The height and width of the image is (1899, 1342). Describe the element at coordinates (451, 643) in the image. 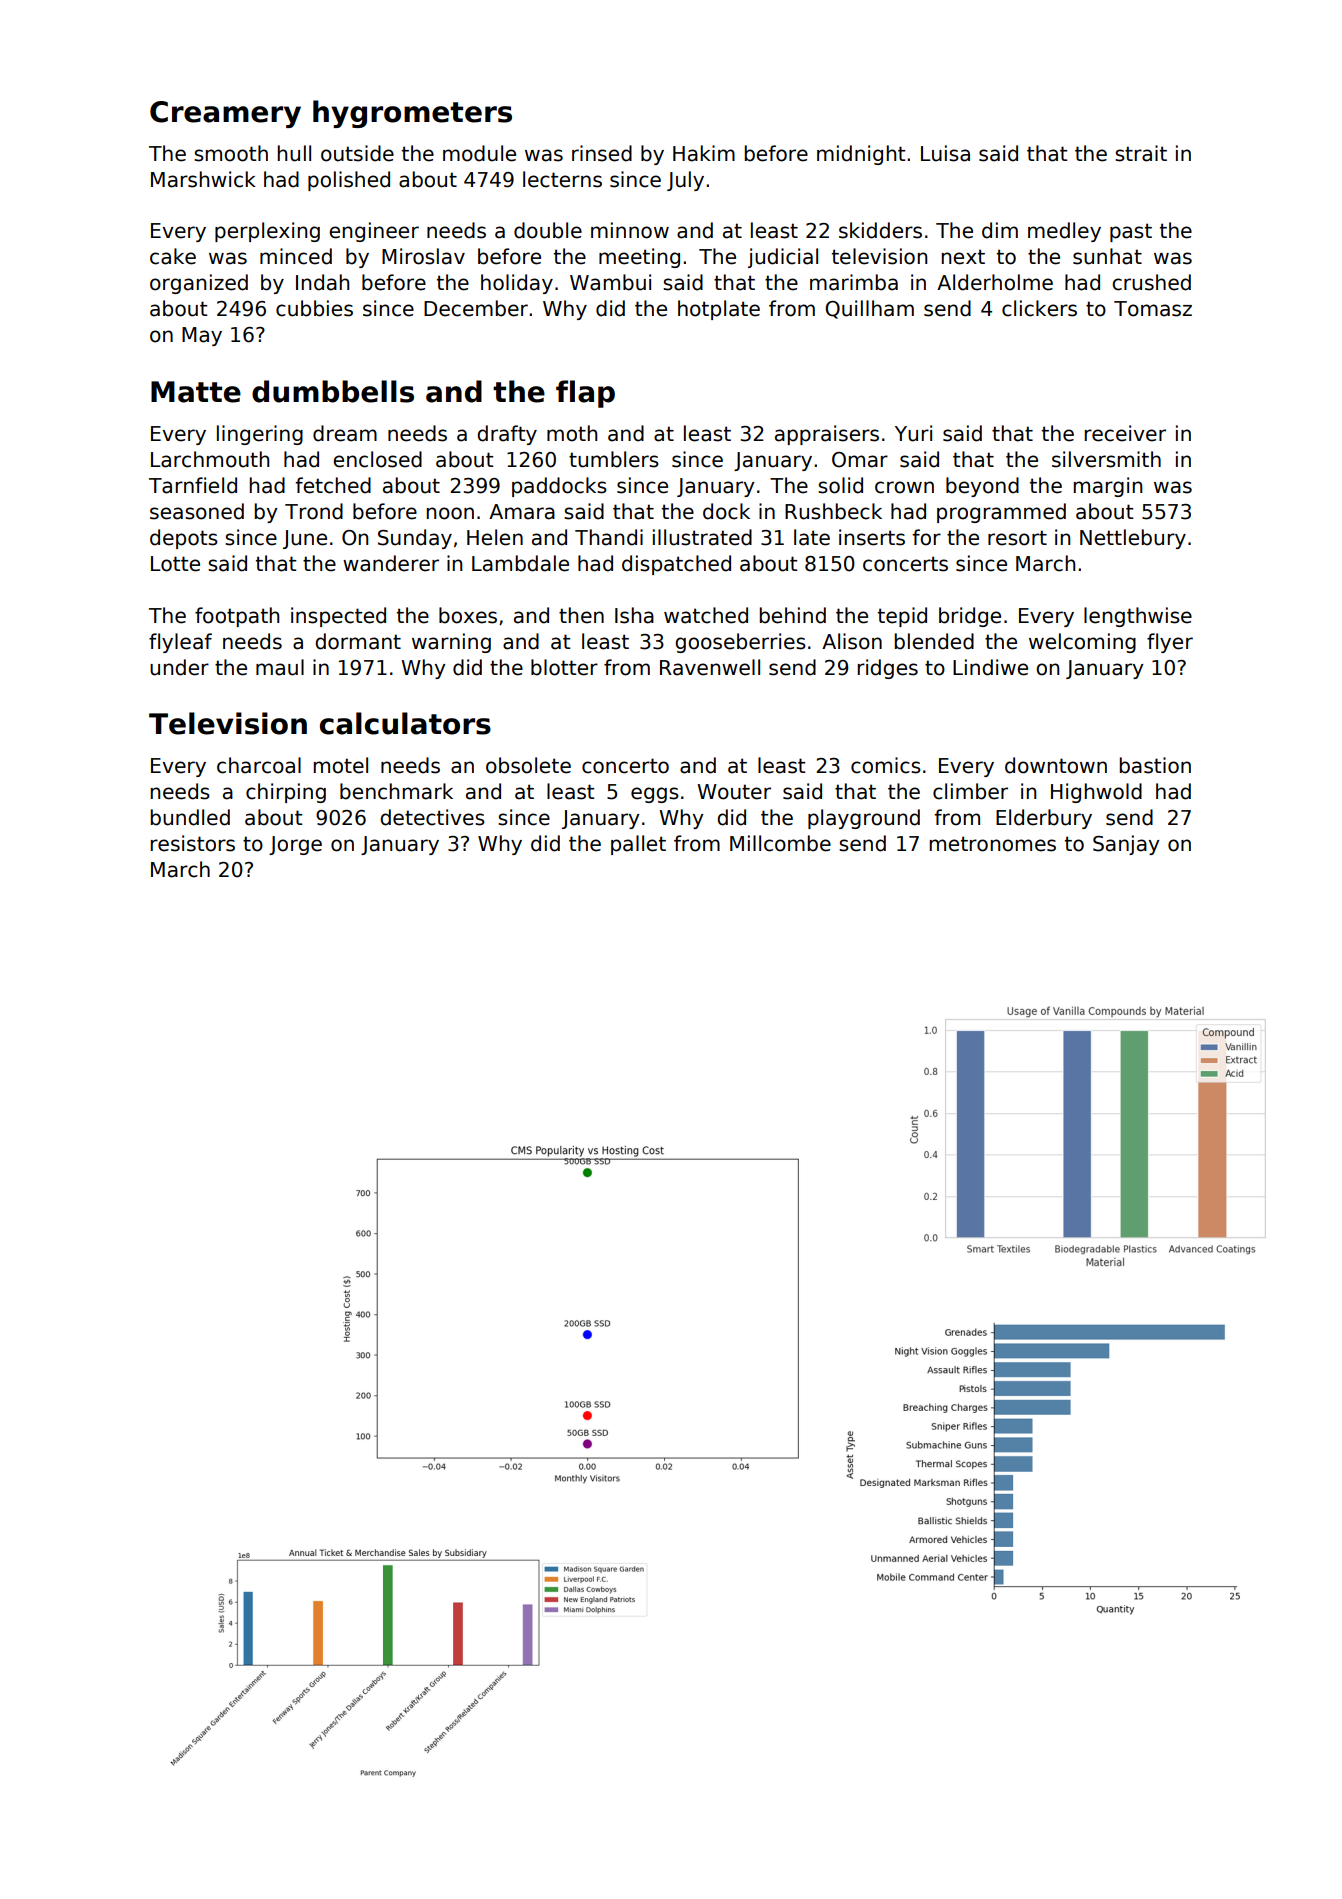

I see `warning` at that location.
